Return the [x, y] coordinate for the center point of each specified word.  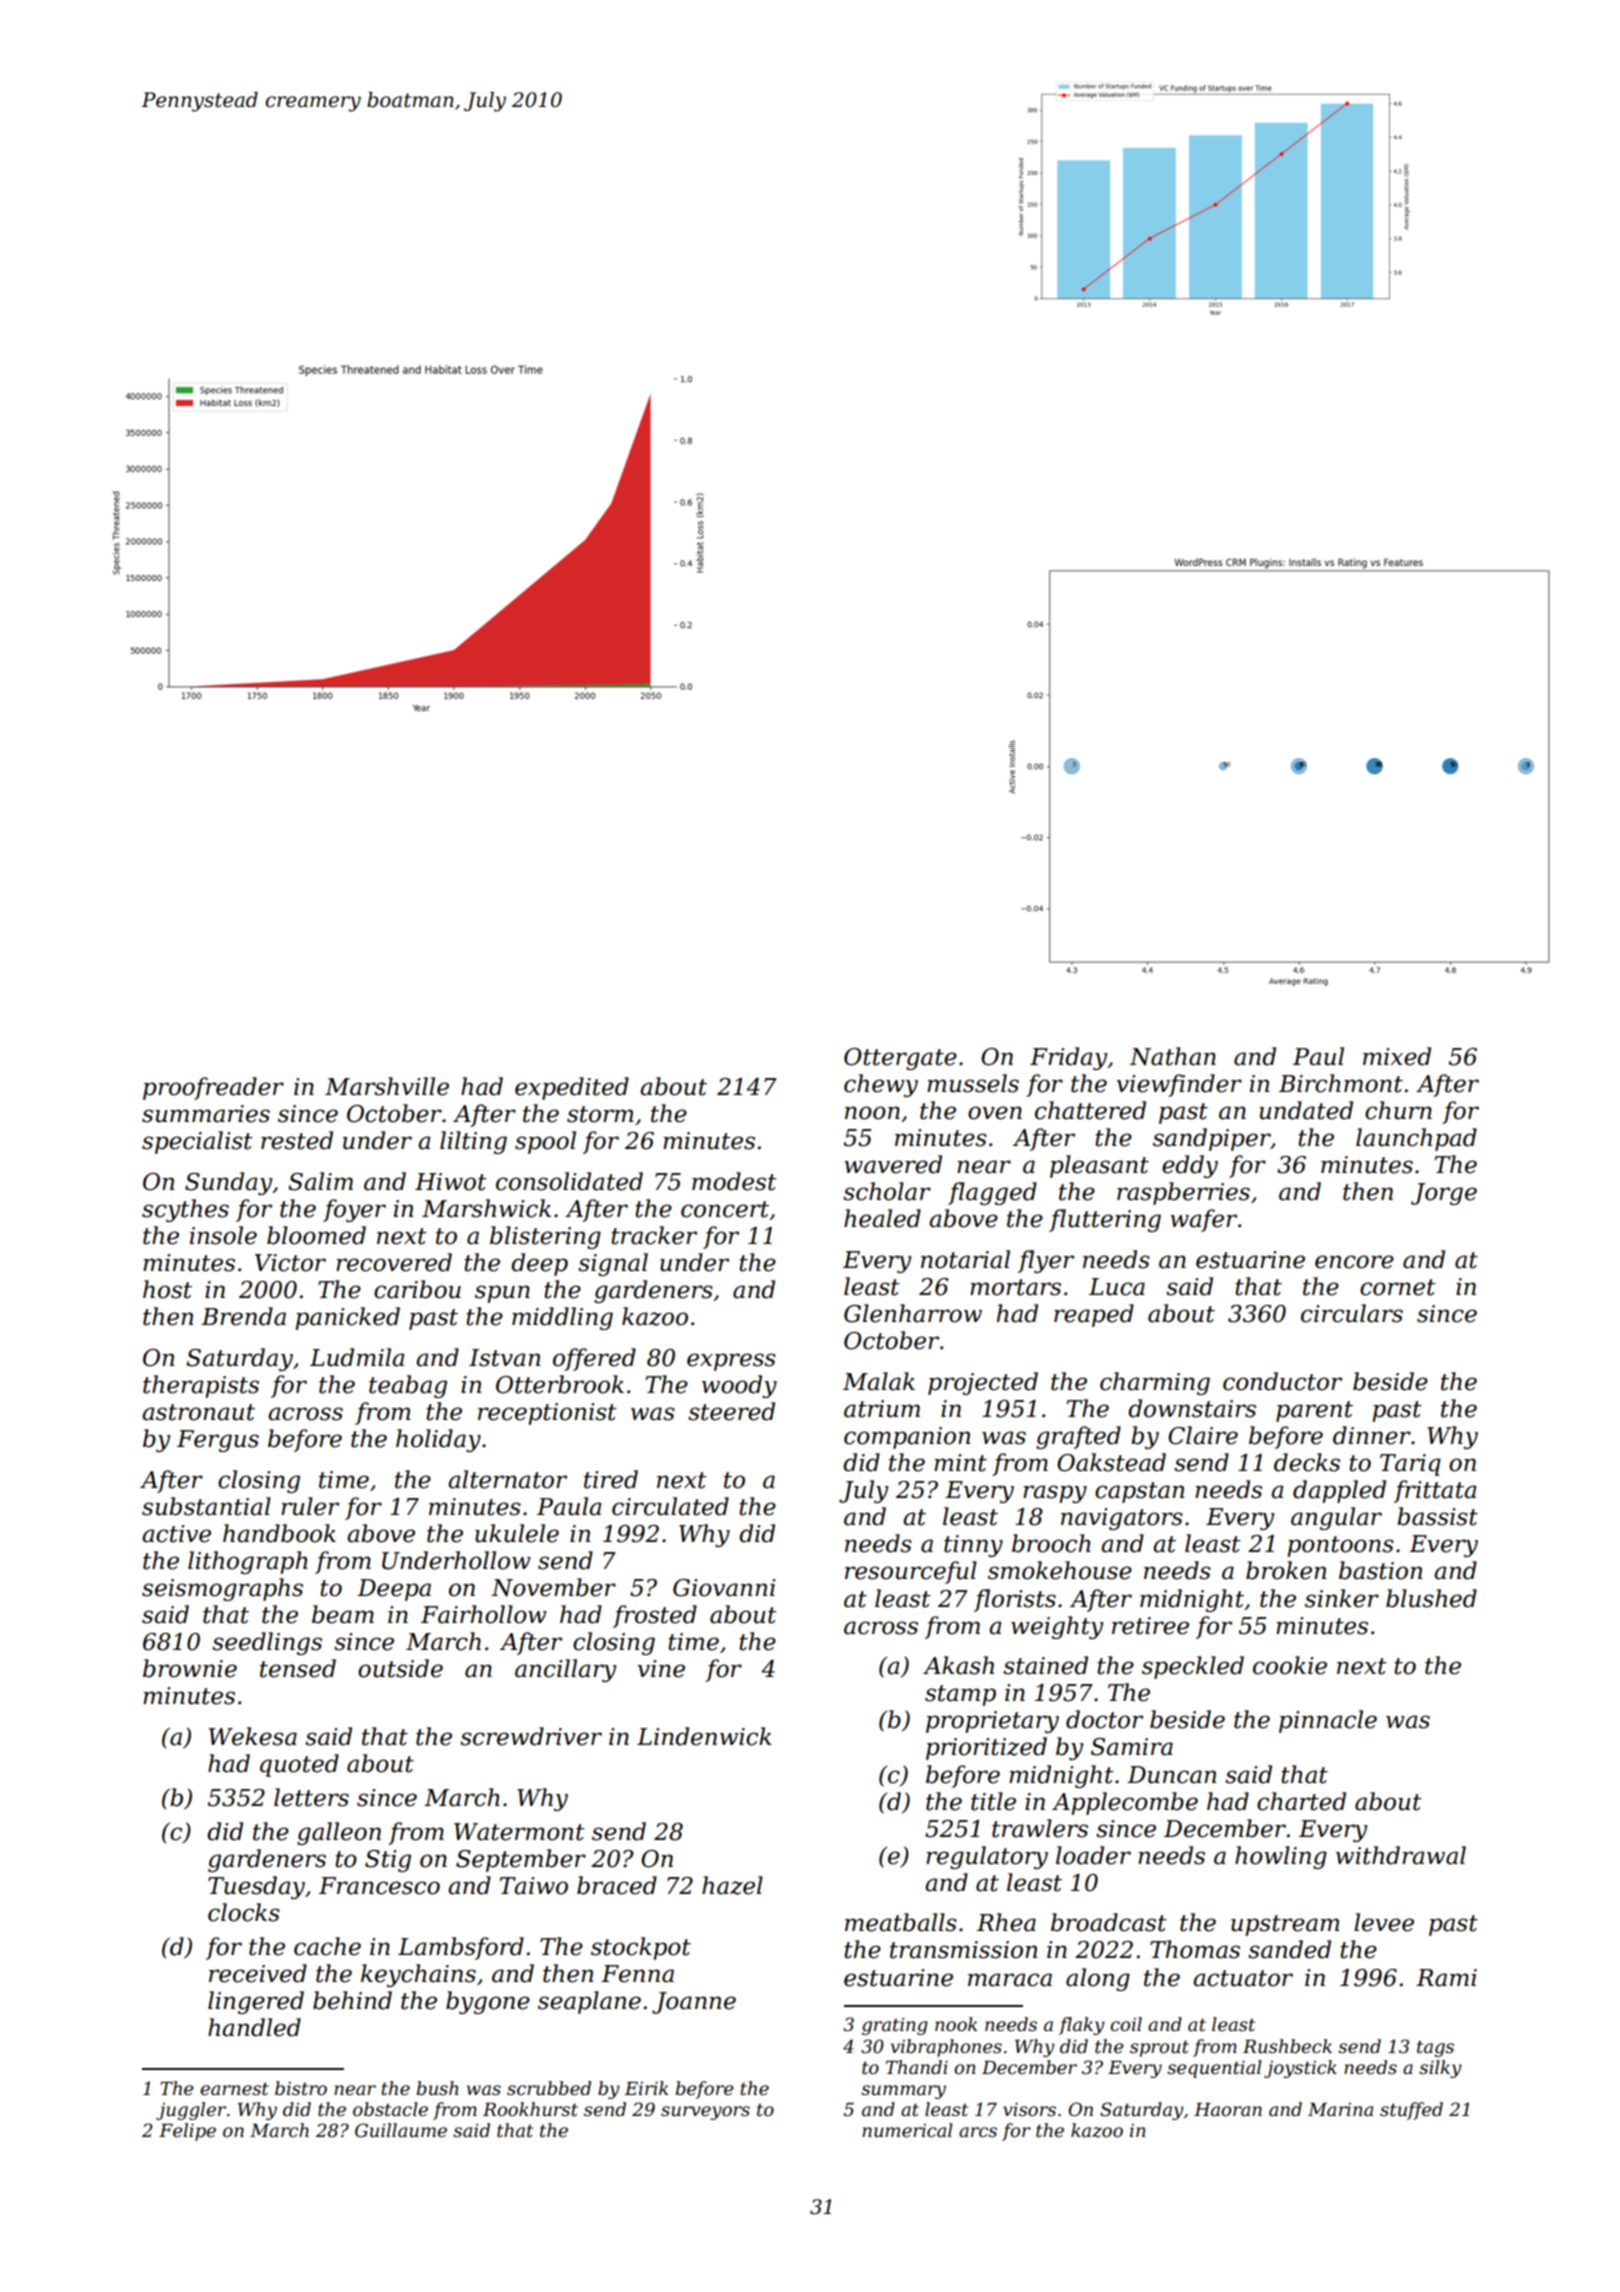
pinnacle [1328, 1721]
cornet [1398, 1287]
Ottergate [900, 1059]
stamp [960, 1695]
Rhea [1006, 1922]
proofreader [213, 1088]
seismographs [222, 1589]
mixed [1397, 1056]
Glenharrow [913, 1313]
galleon [339, 1833]
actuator [1243, 1978]
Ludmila [357, 1357]
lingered [256, 2002]
